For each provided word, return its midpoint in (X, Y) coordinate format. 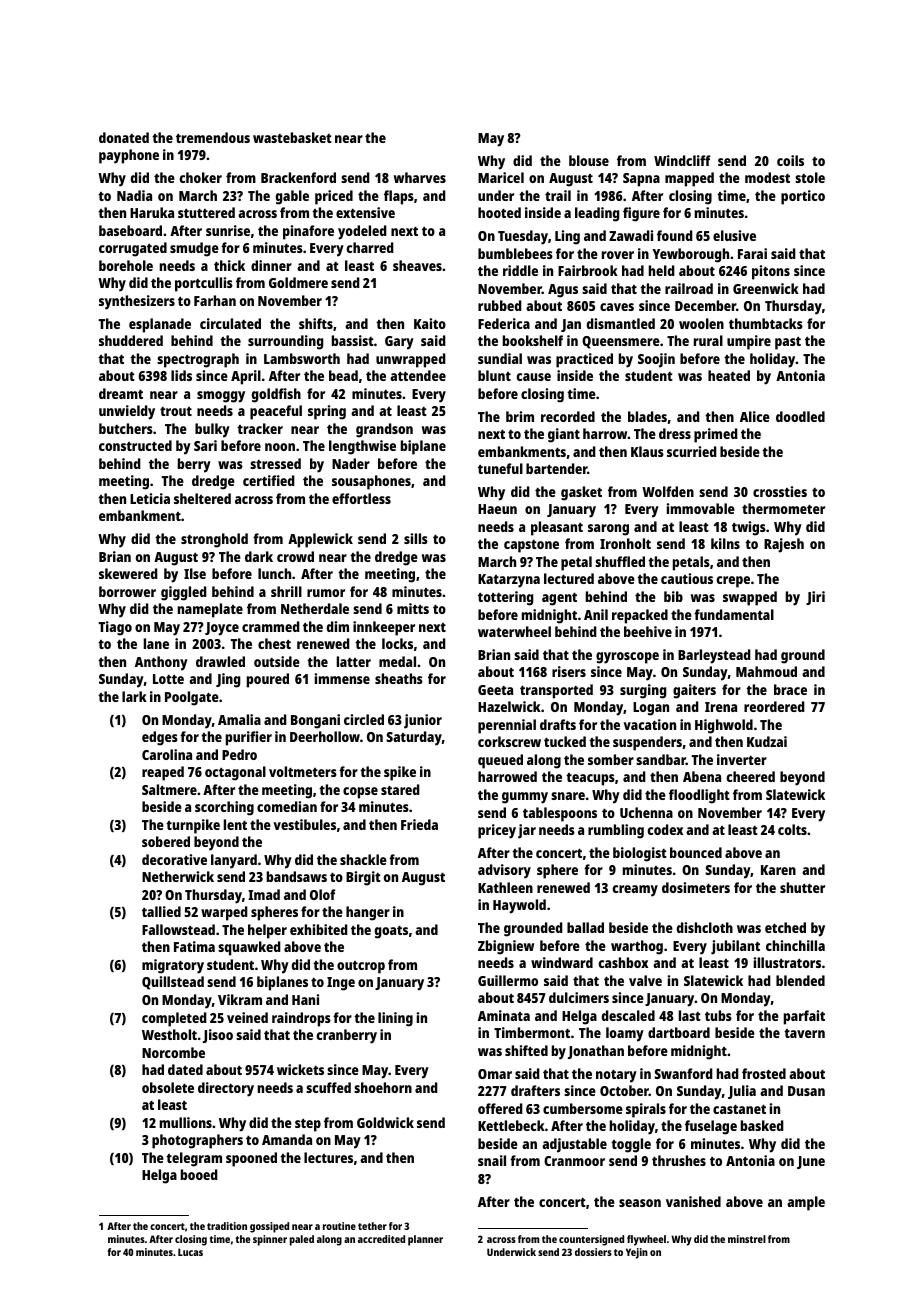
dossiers (593, 1252)
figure (641, 214)
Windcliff (682, 160)
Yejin (637, 1253)
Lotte (168, 679)
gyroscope (627, 658)
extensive (365, 212)
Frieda (419, 824)
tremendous (213, 137)
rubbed (500, 305)
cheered (751, 776)
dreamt (121, 393)
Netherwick (178, 876)
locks (397, 643)
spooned (251, 1159)
